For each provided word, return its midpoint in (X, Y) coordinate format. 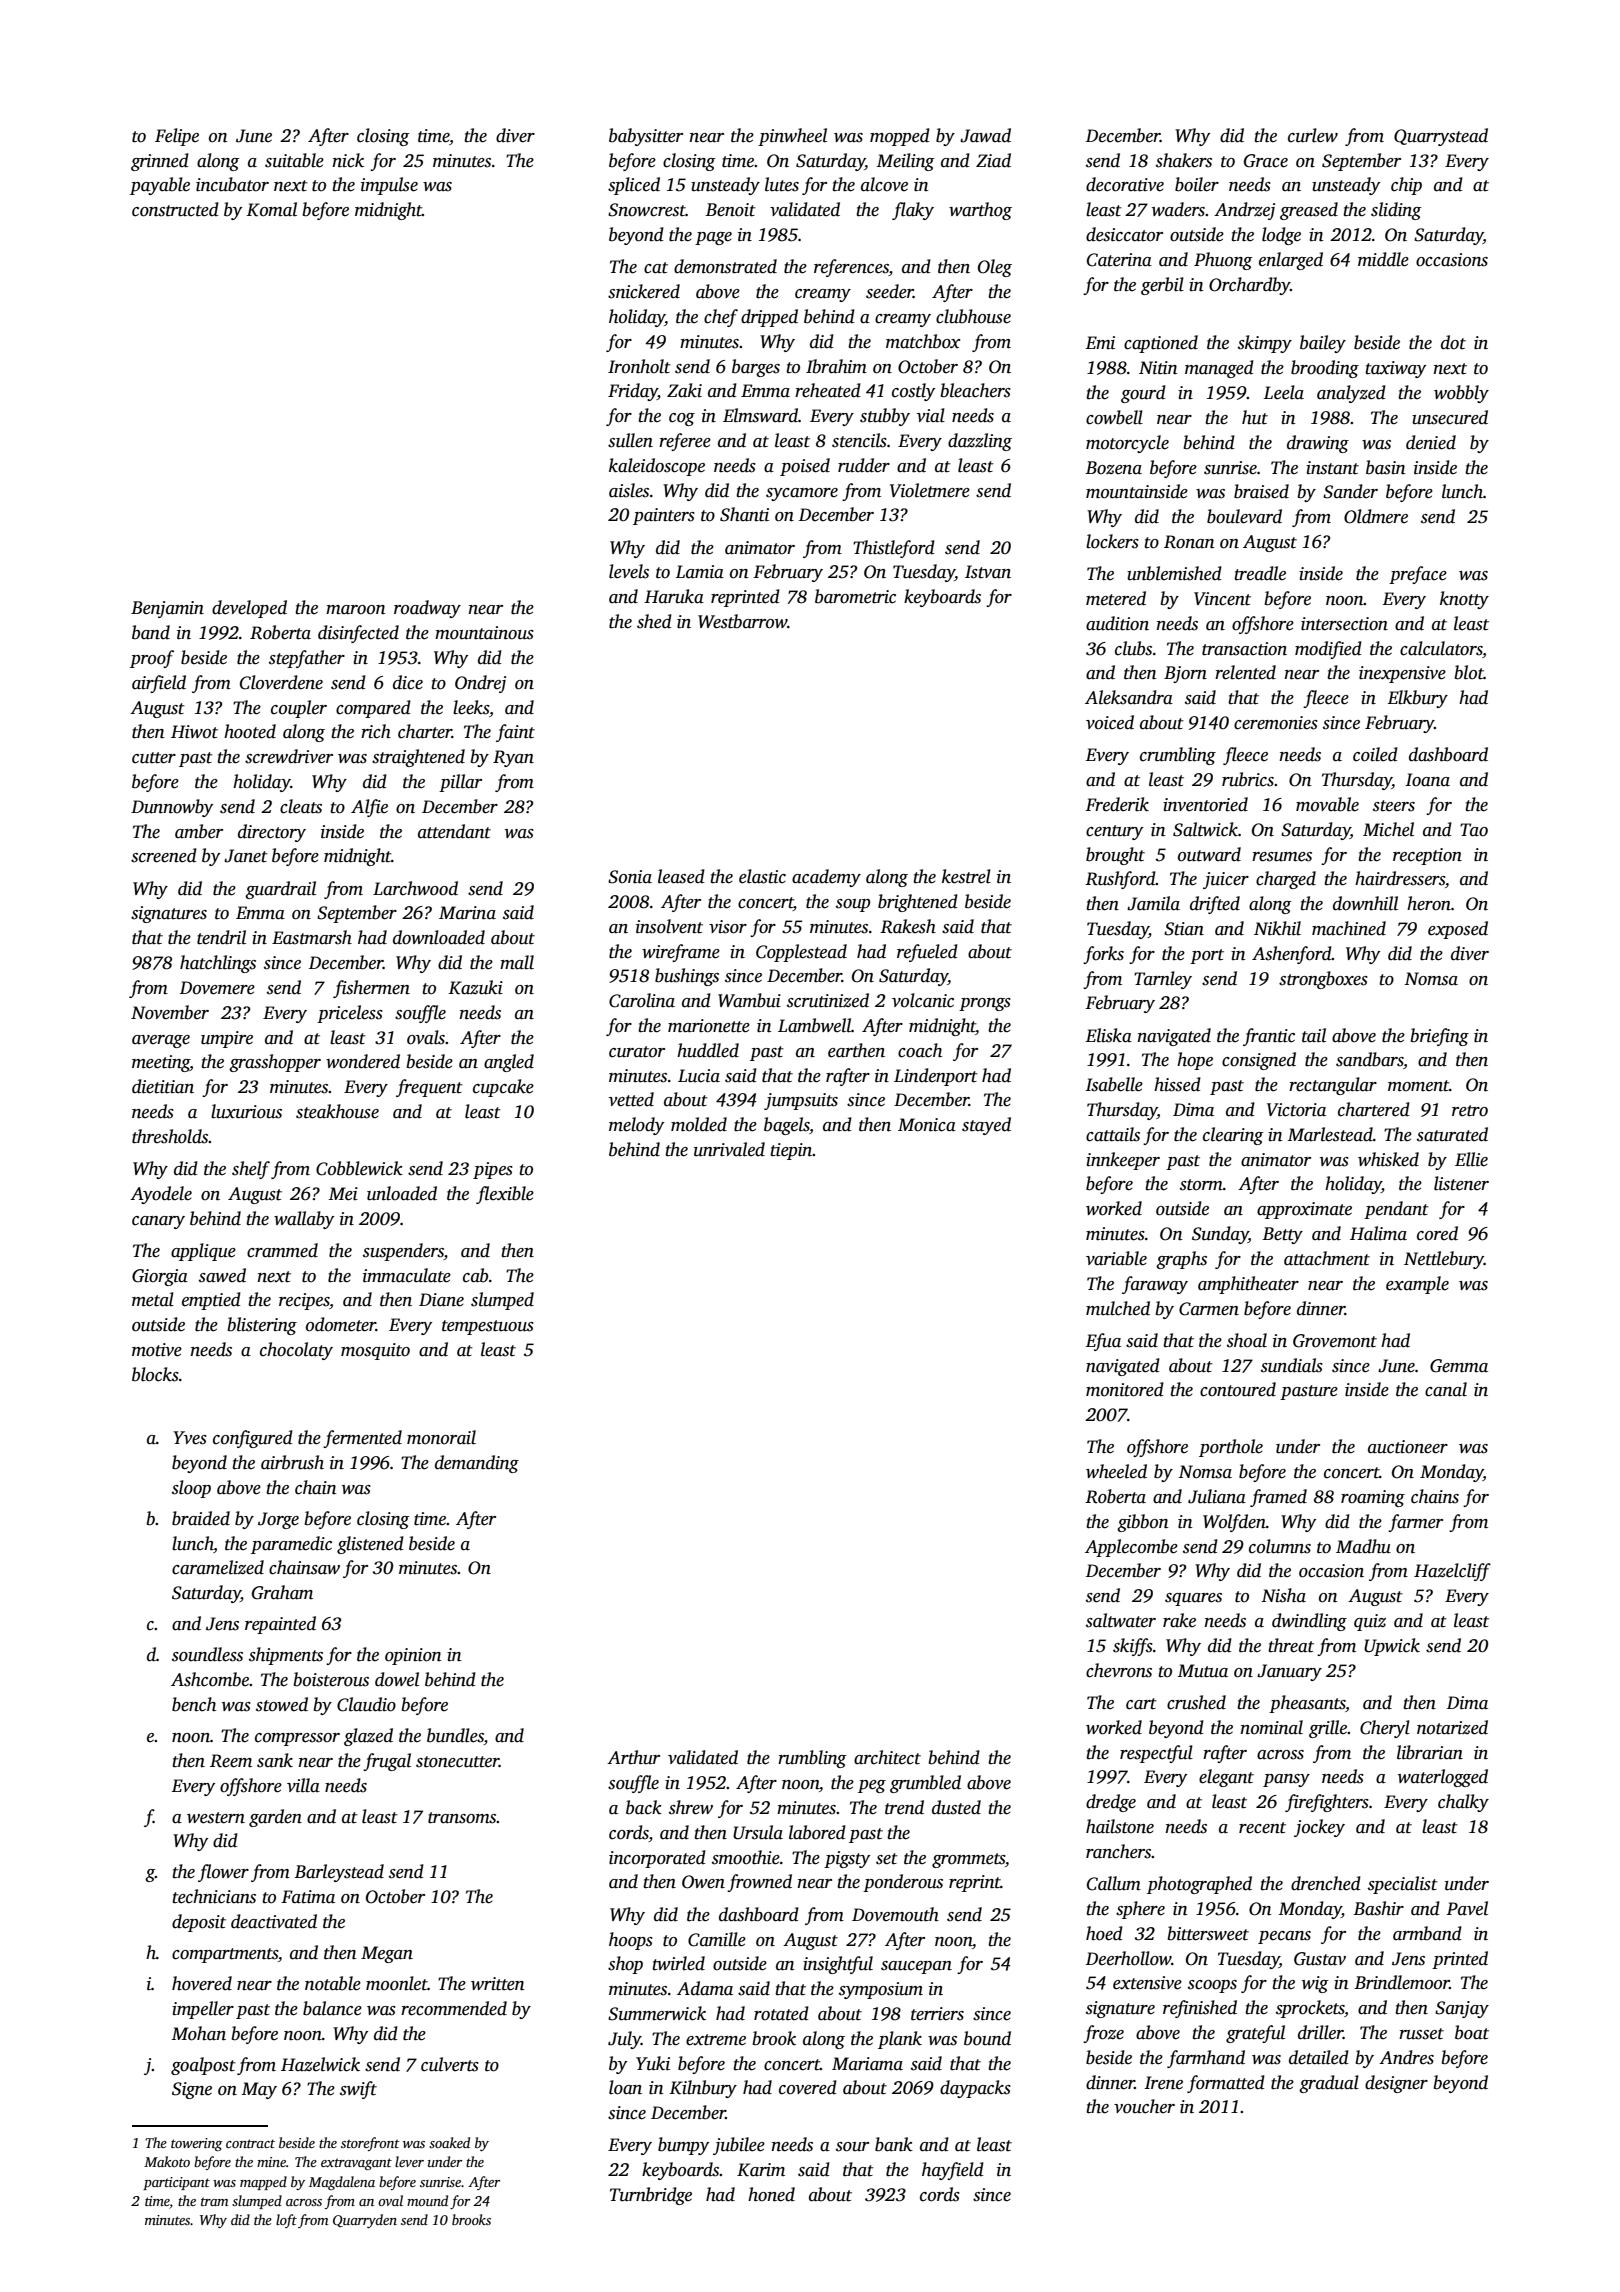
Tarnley (1163, 980)
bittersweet (1208, 1933)
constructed (175, 209)
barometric (855, 596)
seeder (889, 291)
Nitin (1158, 368)
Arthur (633, 1757)
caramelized (218, 1567)
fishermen (371, 989)
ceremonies (1276, 723)
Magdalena (342, 2183)
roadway (427, 609)
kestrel (966, 876)
